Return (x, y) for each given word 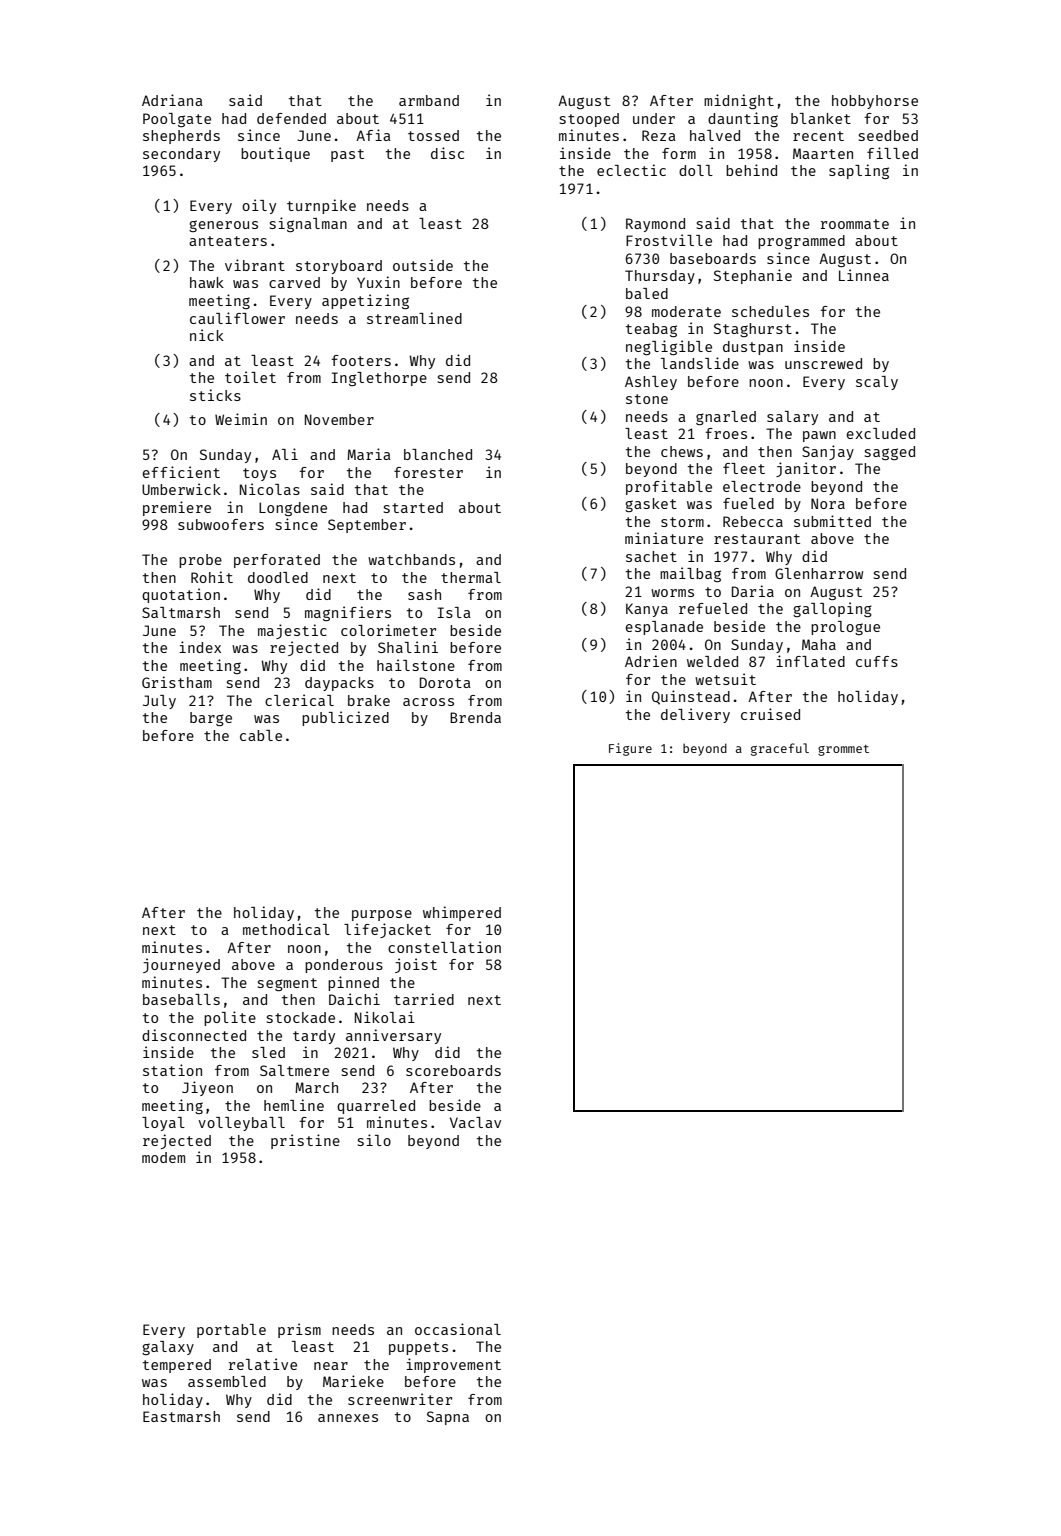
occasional (458, 1329)
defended (291, 118)
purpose (382, 915)
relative (263, 1364)
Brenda (475, 717)
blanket (821, 118)
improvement (453, 1365)
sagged (890, 453)
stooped (589, 120)
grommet (843, 750)
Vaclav (475, 1122)
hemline (294, 1105)
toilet (250, 377)
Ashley (651, 383)
